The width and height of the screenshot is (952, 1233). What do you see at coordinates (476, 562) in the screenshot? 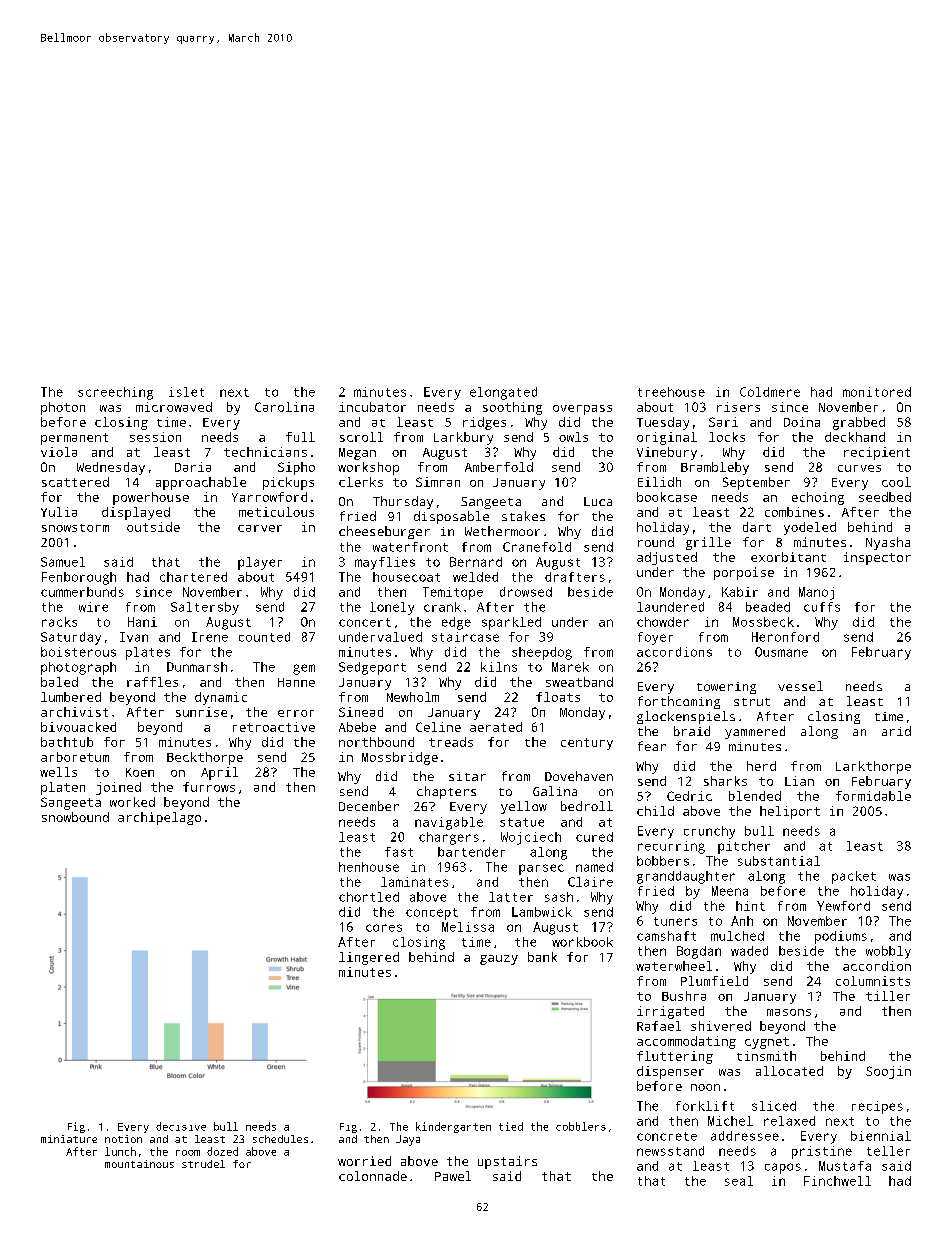
I see `Bernard` at bounding box center [476, 562].
